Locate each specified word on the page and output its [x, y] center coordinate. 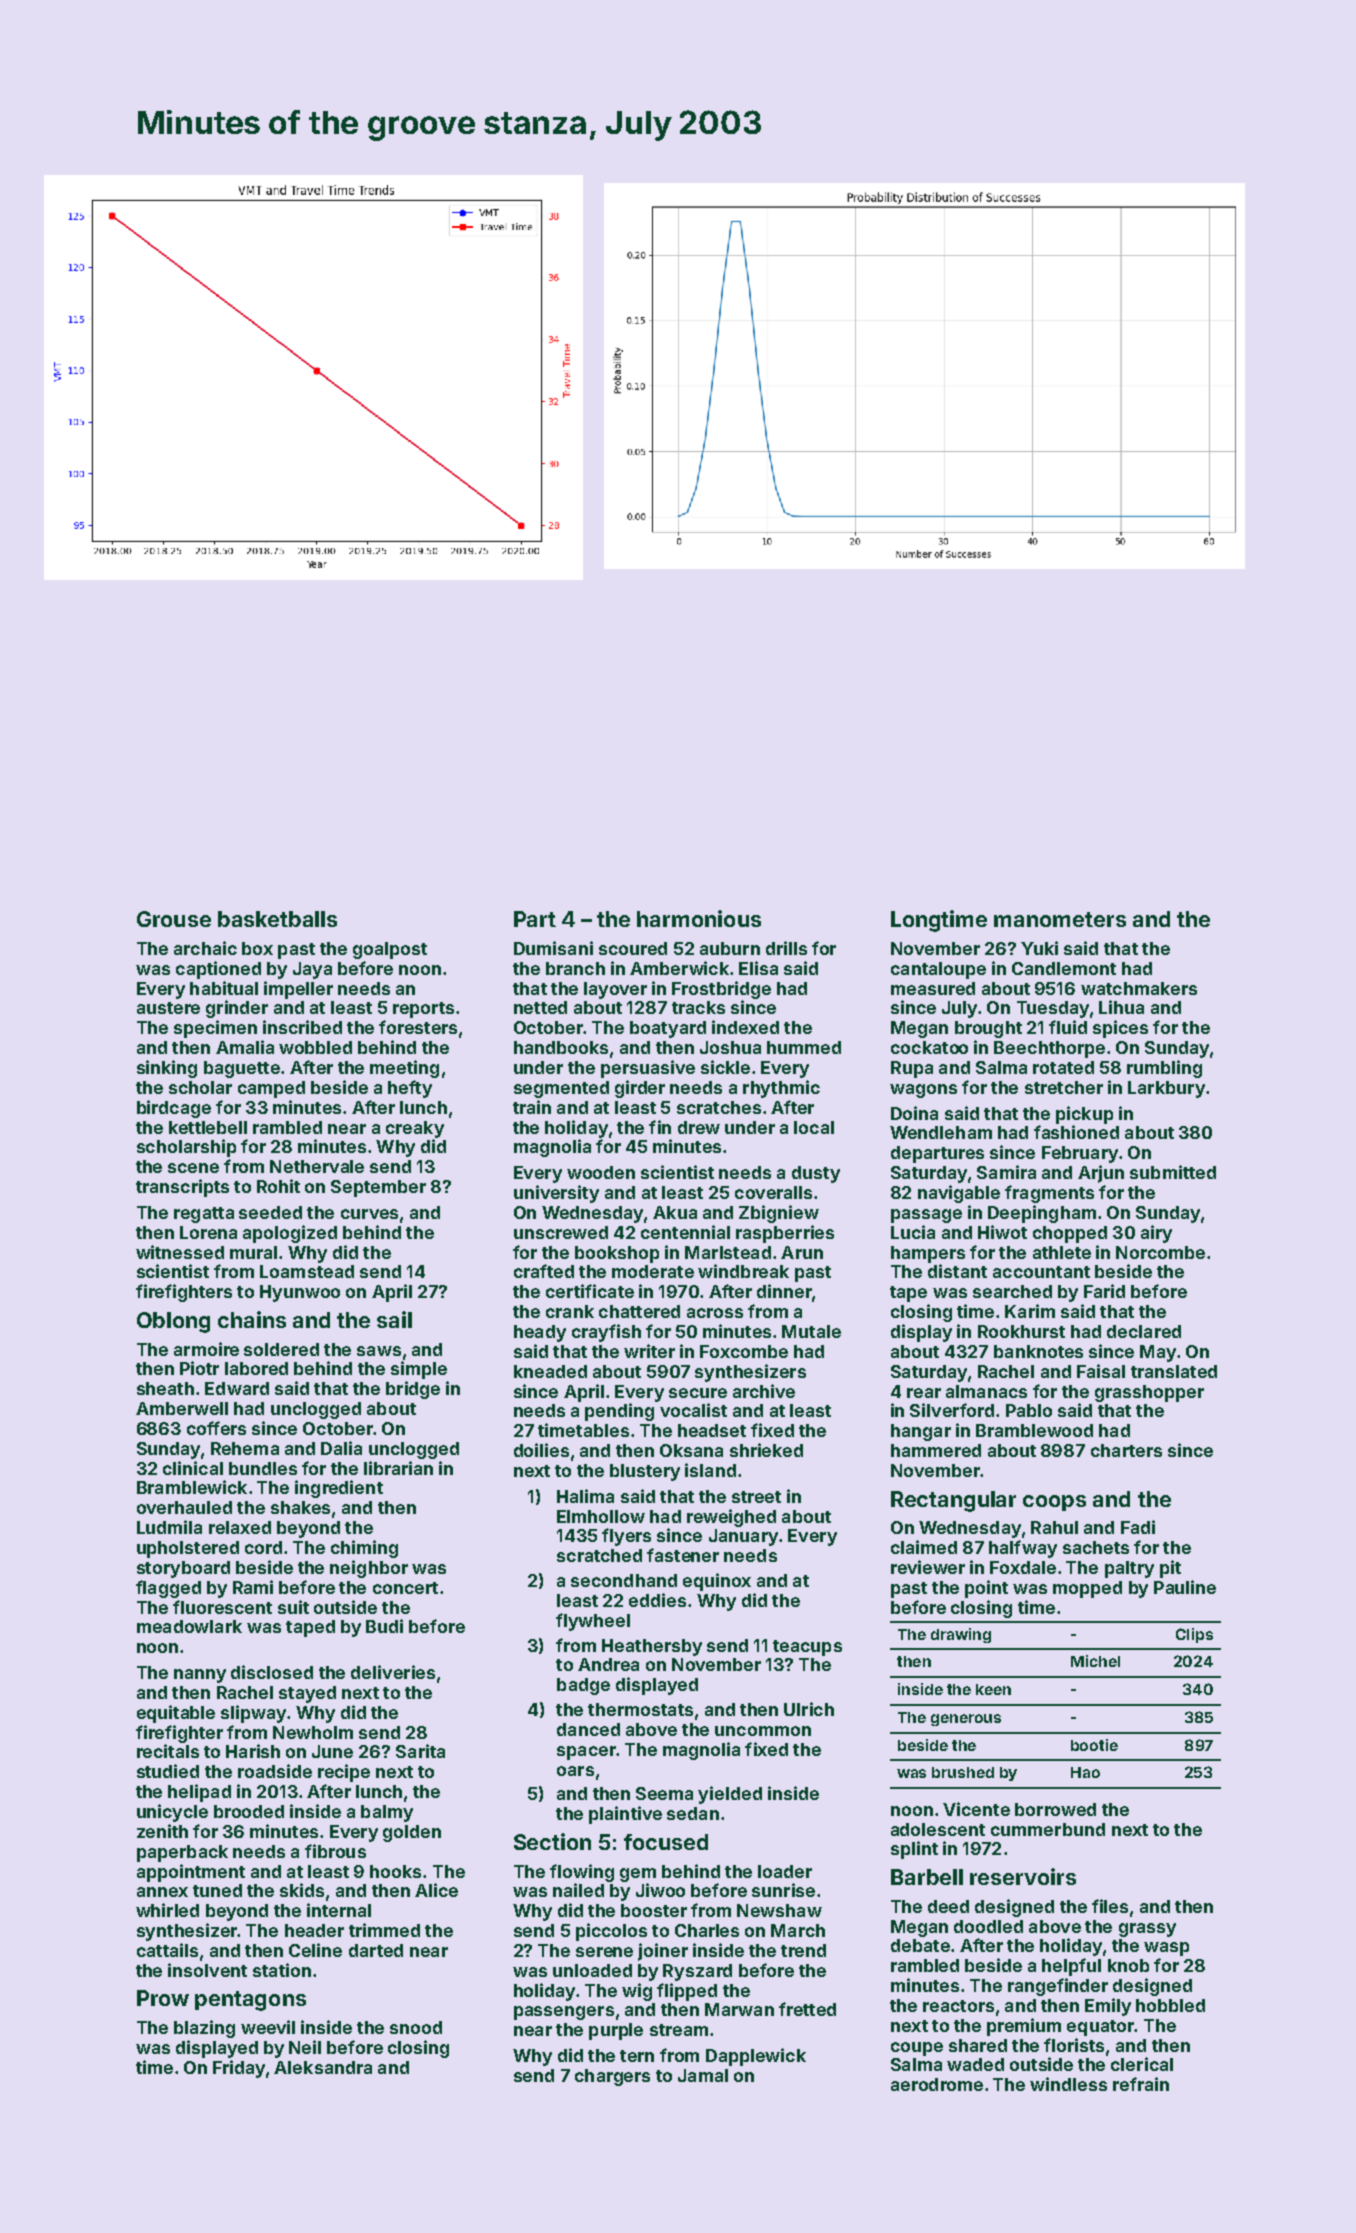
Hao [1085, 1772]
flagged [168, 1589]
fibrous [335, 1851]
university [556, 1194]
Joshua [730, 1047]
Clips [1194, 1635]
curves [369, 1214]
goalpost [390, 950]
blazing [204, 2029]
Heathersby [652, 1647]
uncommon [763, 1731]
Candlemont [1064, 968]
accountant [1041, 1272]
